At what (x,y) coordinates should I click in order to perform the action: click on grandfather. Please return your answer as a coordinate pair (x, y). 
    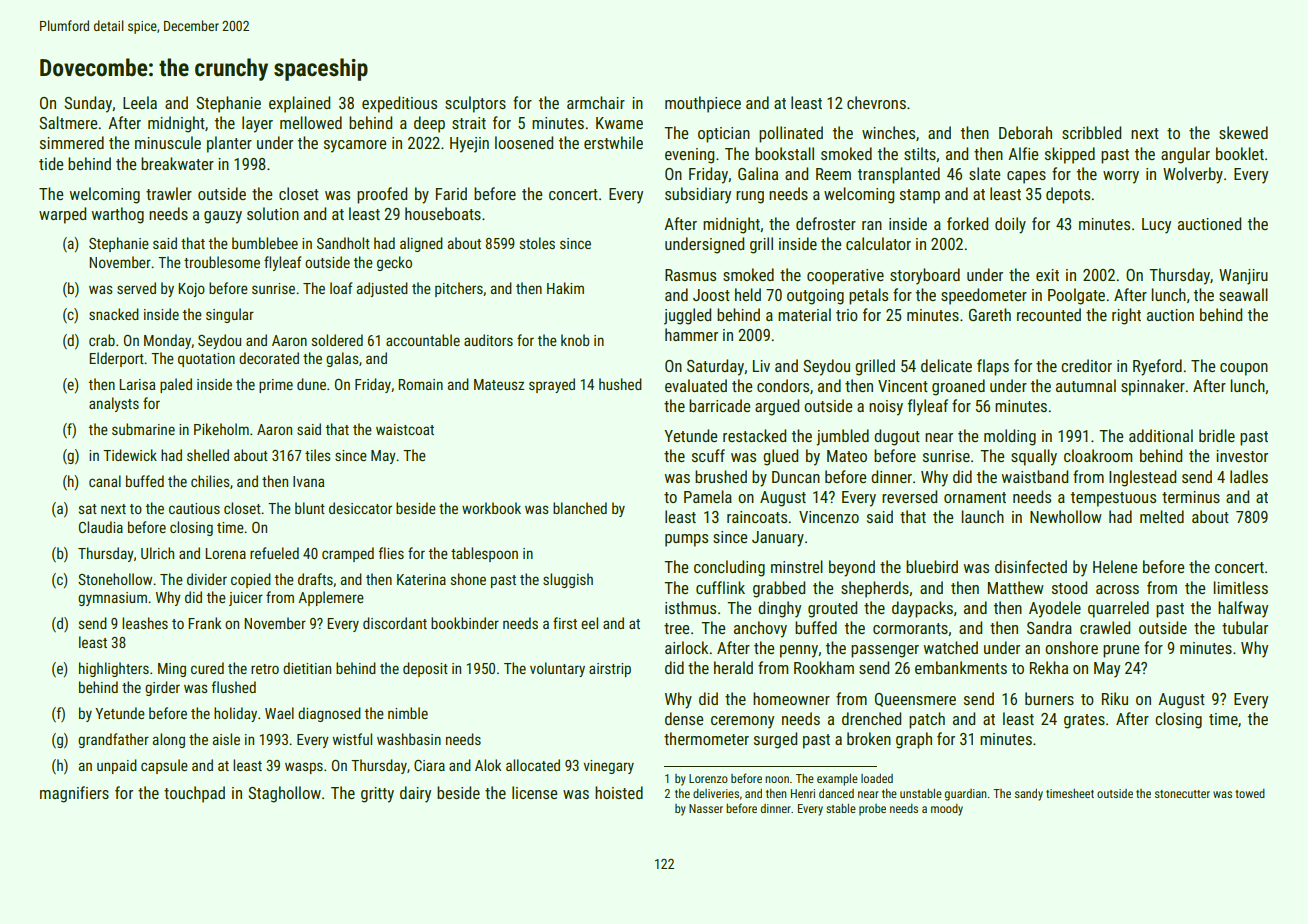
    Looking at the image, I should click on (113, 740).
